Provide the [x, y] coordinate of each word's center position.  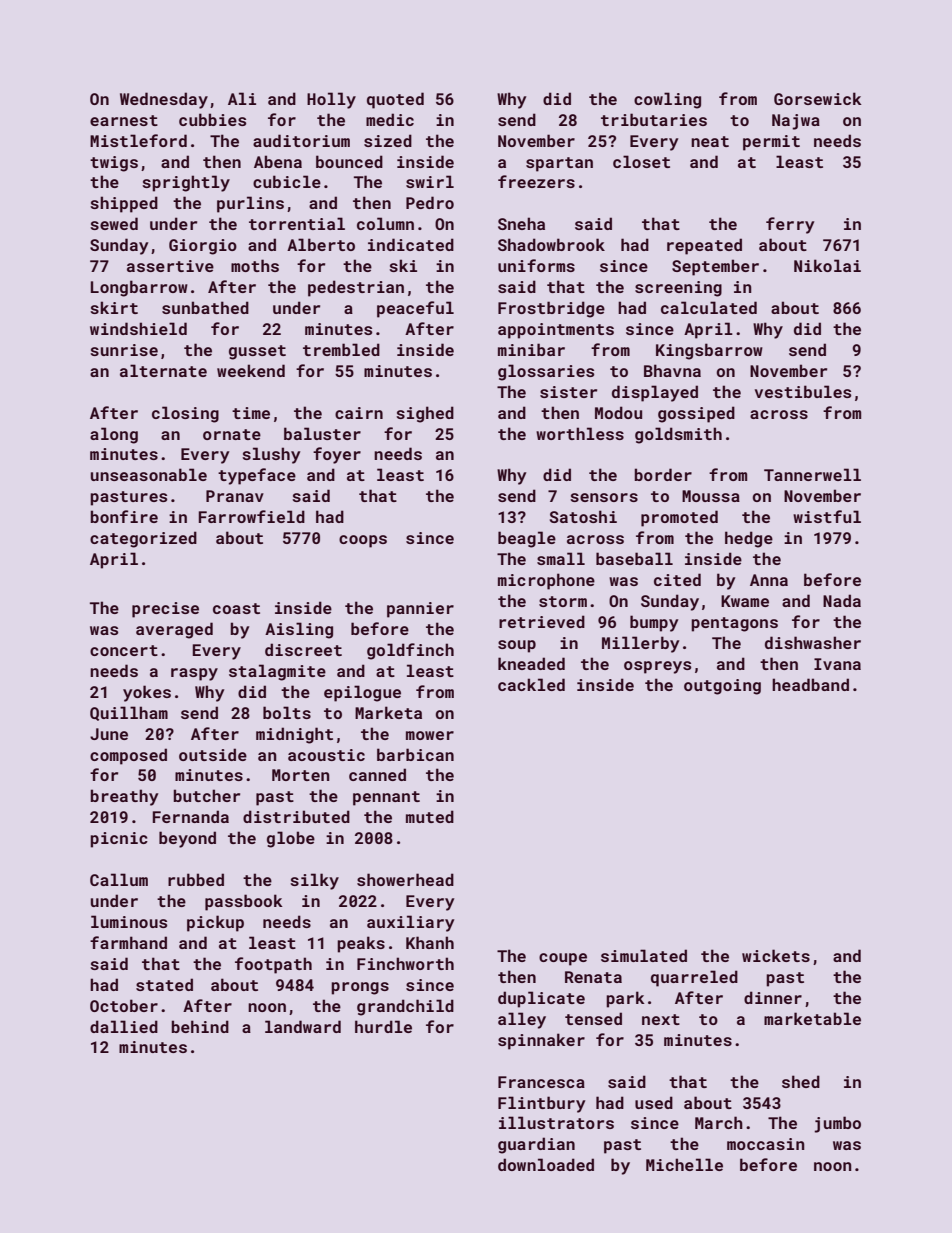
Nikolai [827, 265]
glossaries [546, 372]
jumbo [837, 1124]
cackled [531, 684]
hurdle [383, 1026]
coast [236, 608]
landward [303, 1026]
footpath [273, 965]
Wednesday [164, 100]
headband [810, 684]
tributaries [654, 119]
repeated [704, 246]
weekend [251, 370]
